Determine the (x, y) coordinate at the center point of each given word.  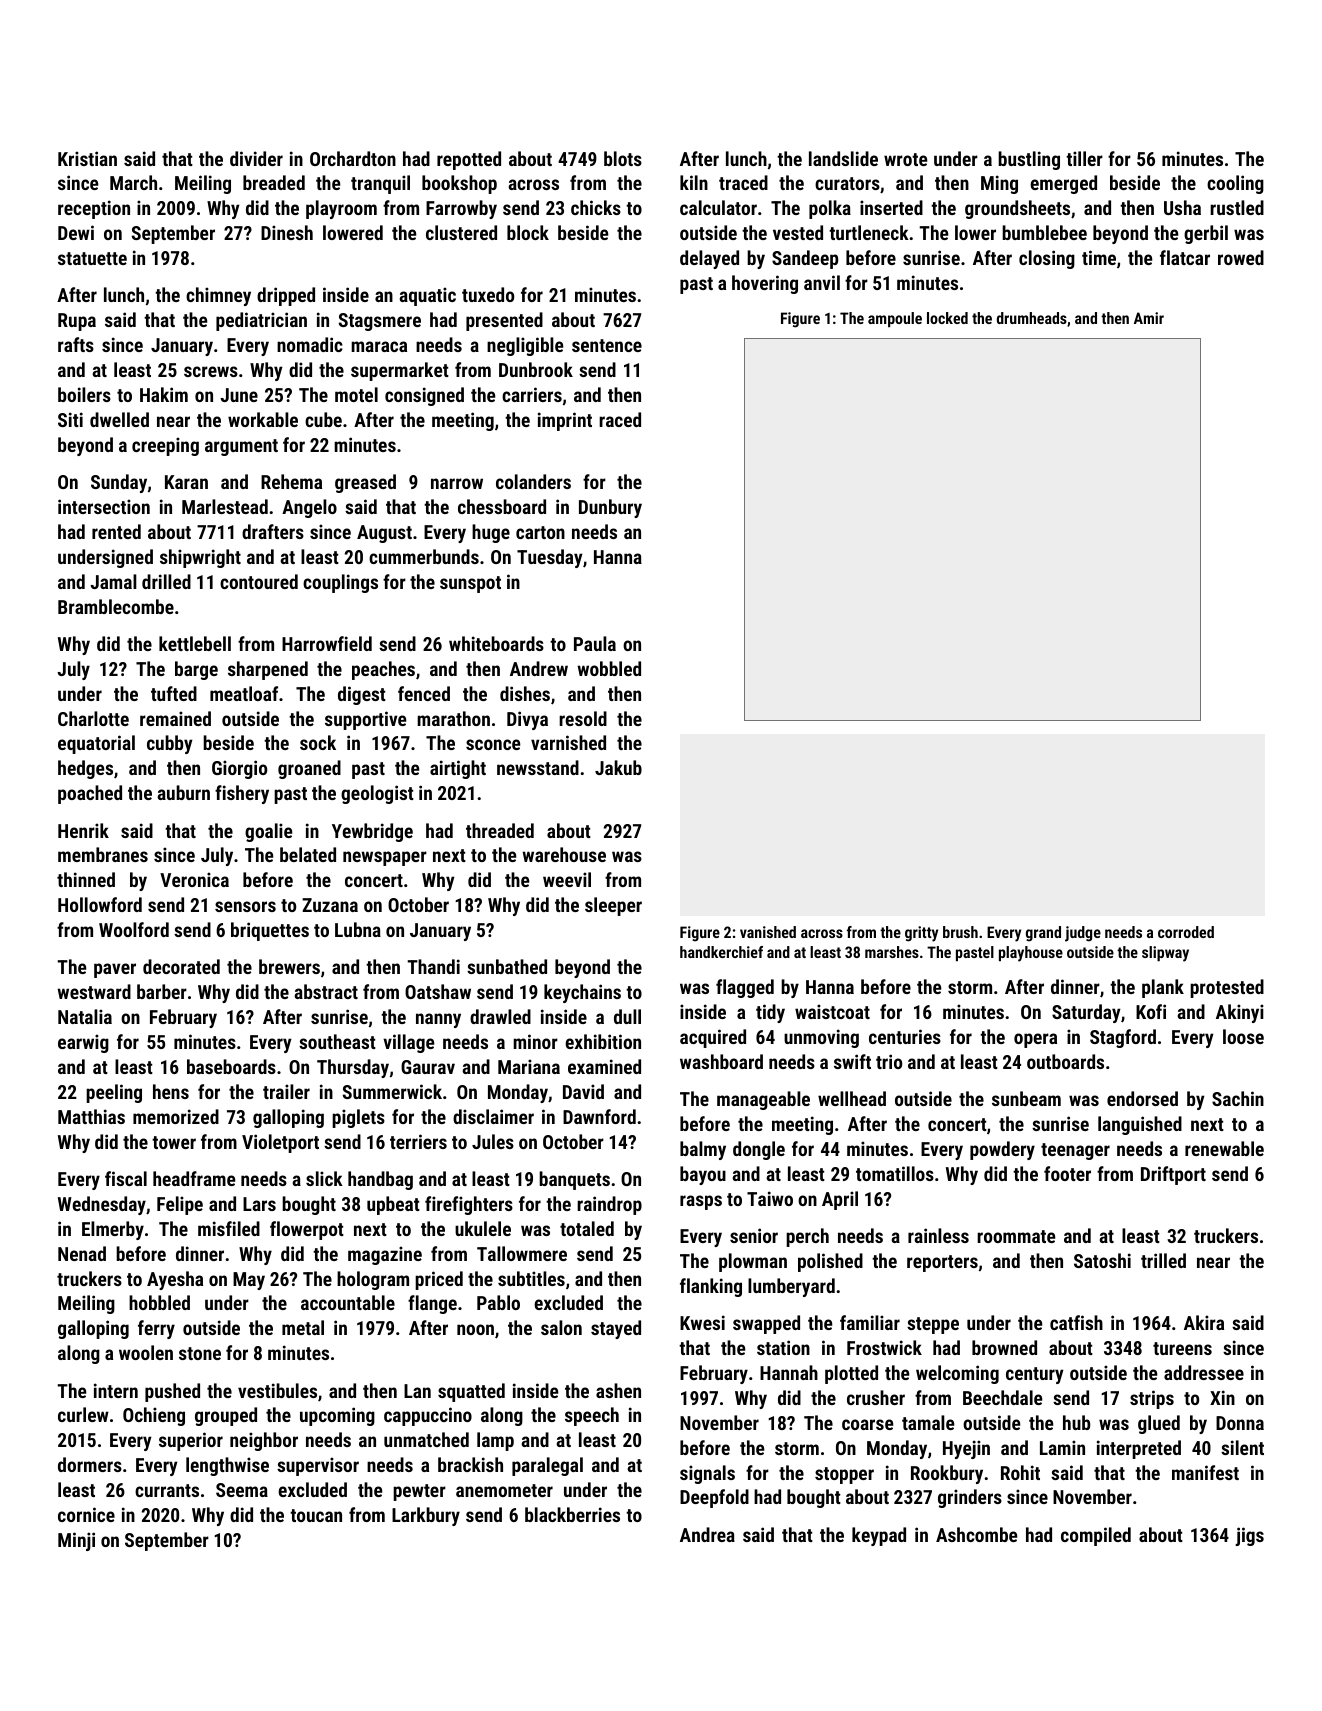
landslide (843, 158)
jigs (1249, 1536)
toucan (316, 1515)
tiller (1084, 158)
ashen (618, 1390)
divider (256, 158)
